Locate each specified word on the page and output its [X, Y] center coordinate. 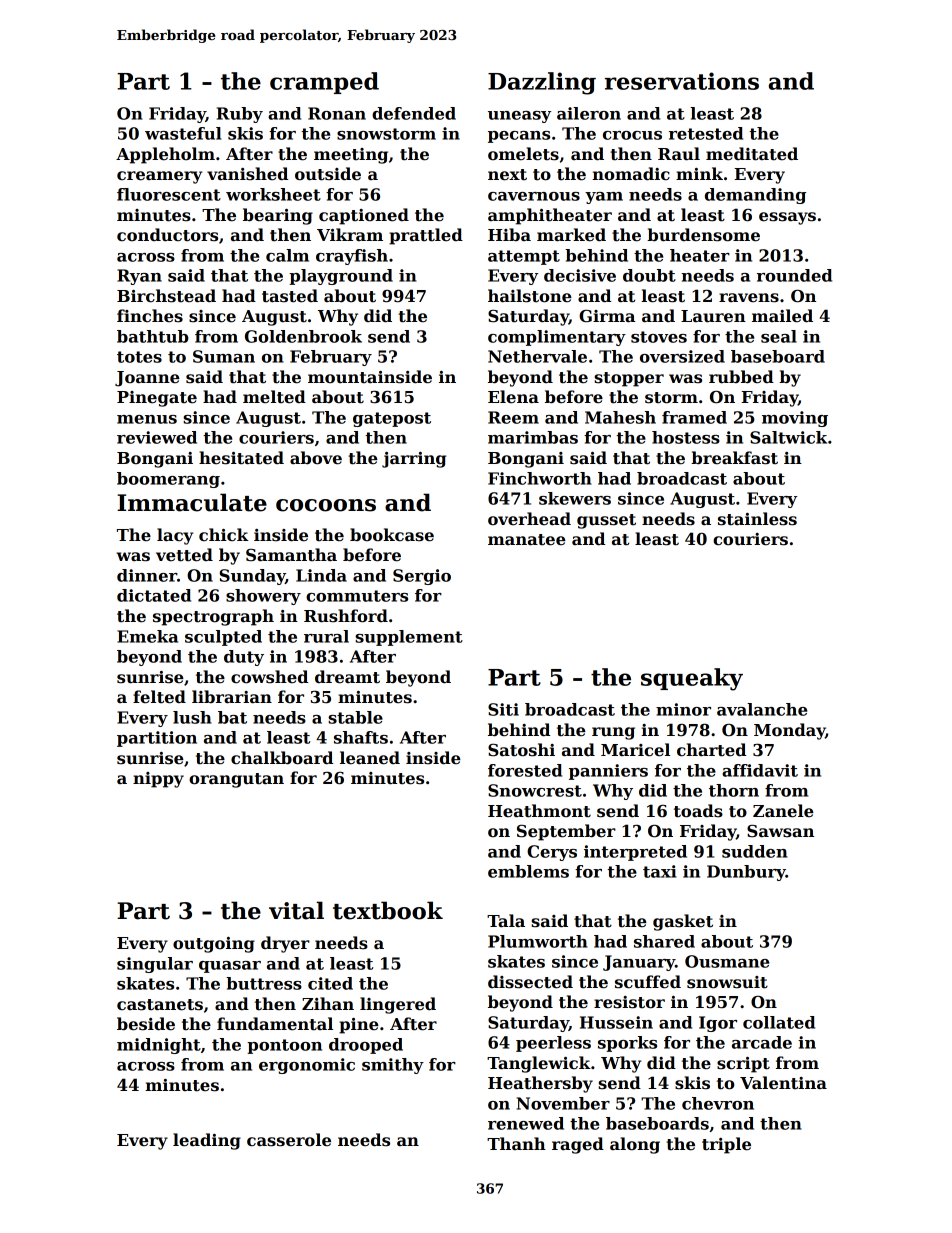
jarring [414, 460]
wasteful [183, 133]
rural [326, 636]
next [507, 175]
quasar [230, 967]
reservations [682, 81]
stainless [757, 519]
